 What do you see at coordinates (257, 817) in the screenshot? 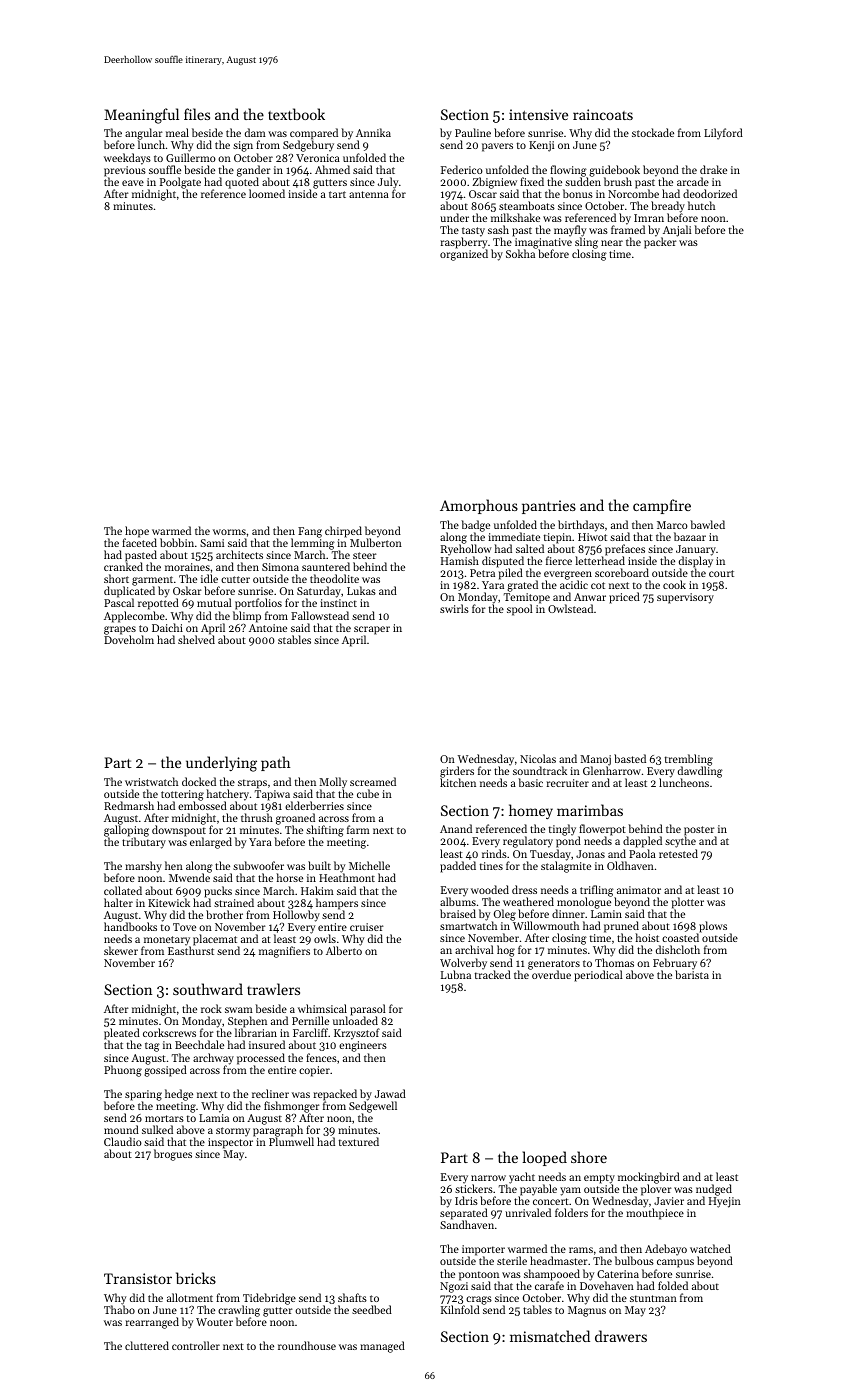
I see `thrush` at bounding box center [257, 817].
